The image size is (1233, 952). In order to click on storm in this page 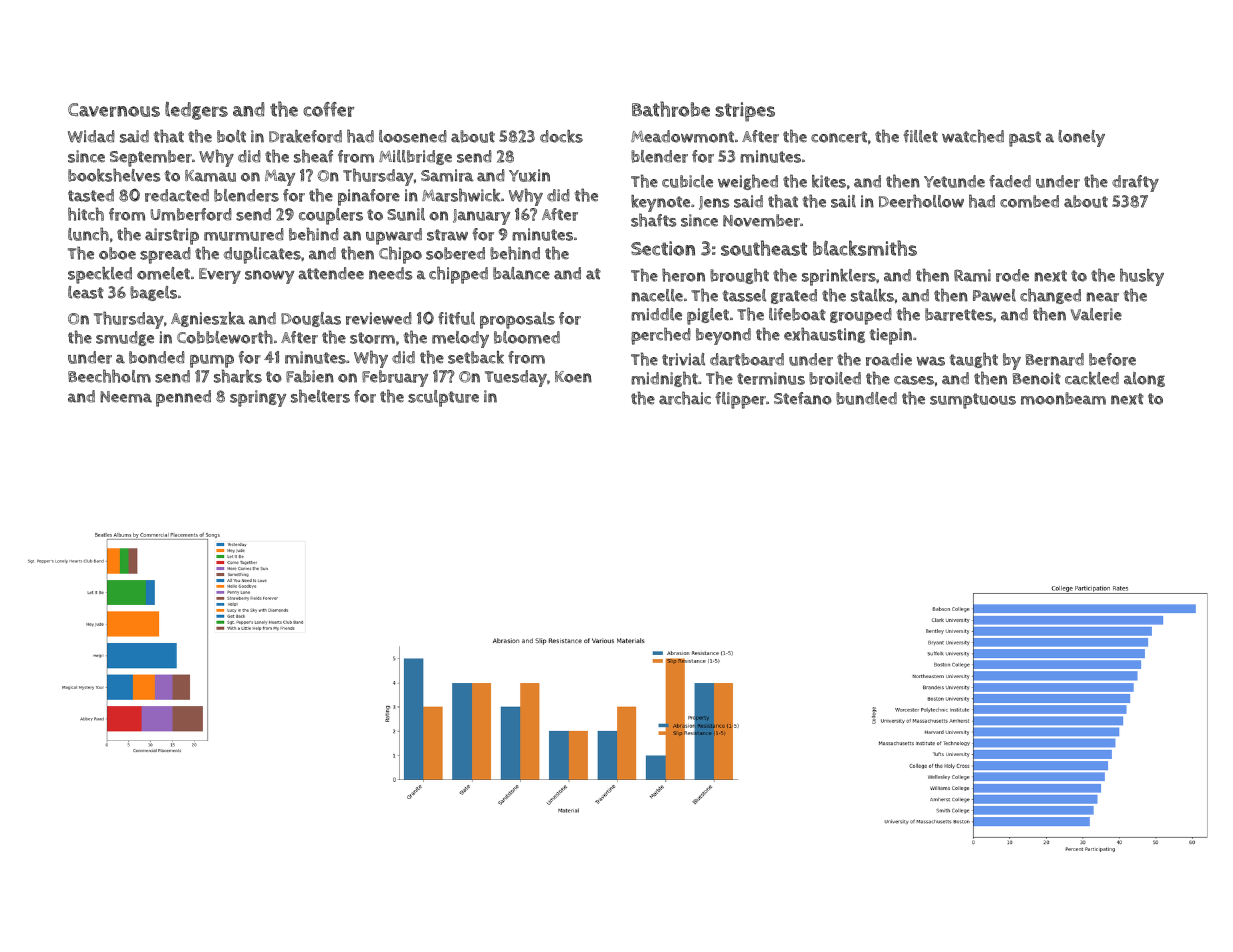, I will do `click(372, 338)`.
